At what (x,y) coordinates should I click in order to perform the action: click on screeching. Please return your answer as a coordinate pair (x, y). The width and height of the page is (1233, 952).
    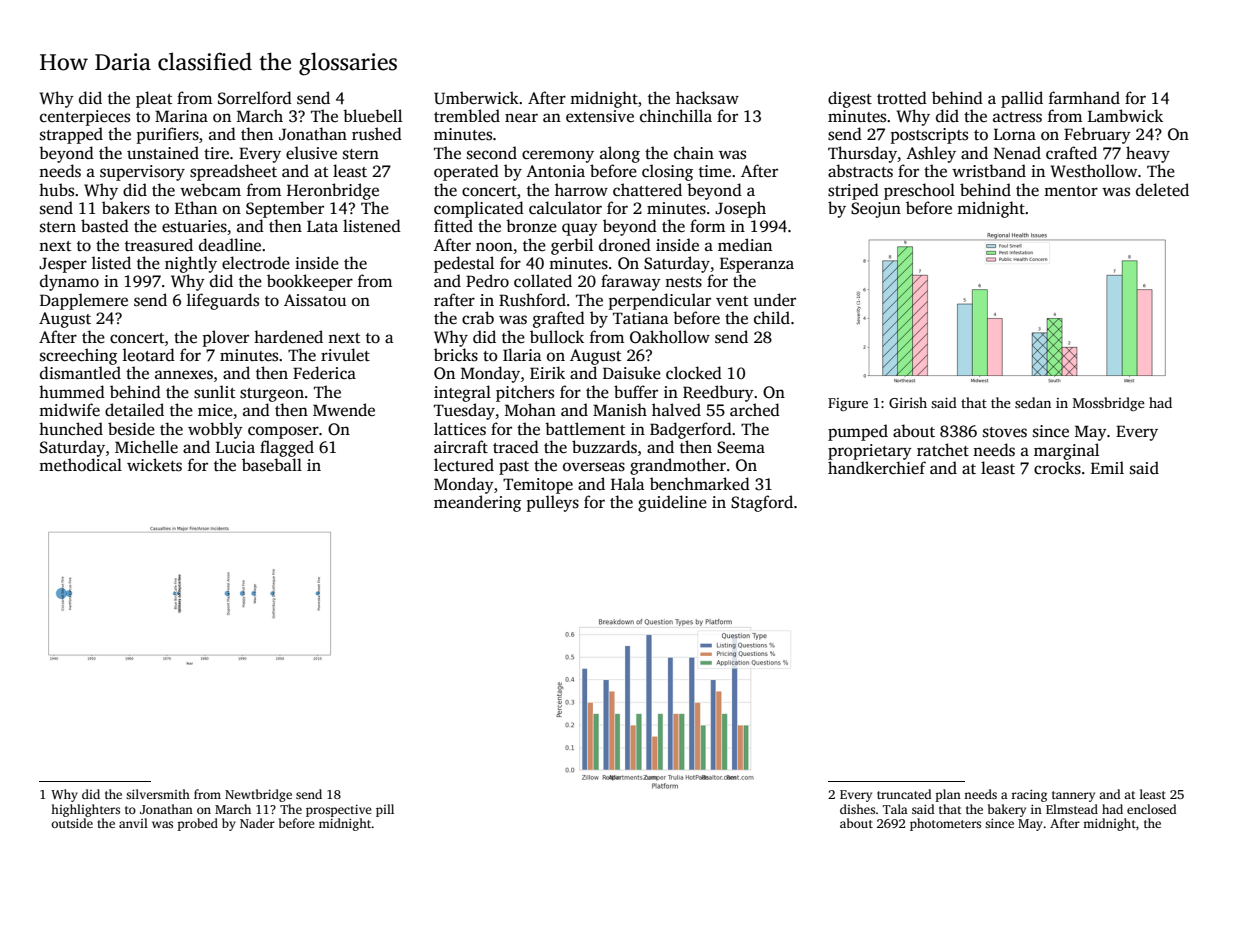
    Looking at the image, I should click on (78, 356).
